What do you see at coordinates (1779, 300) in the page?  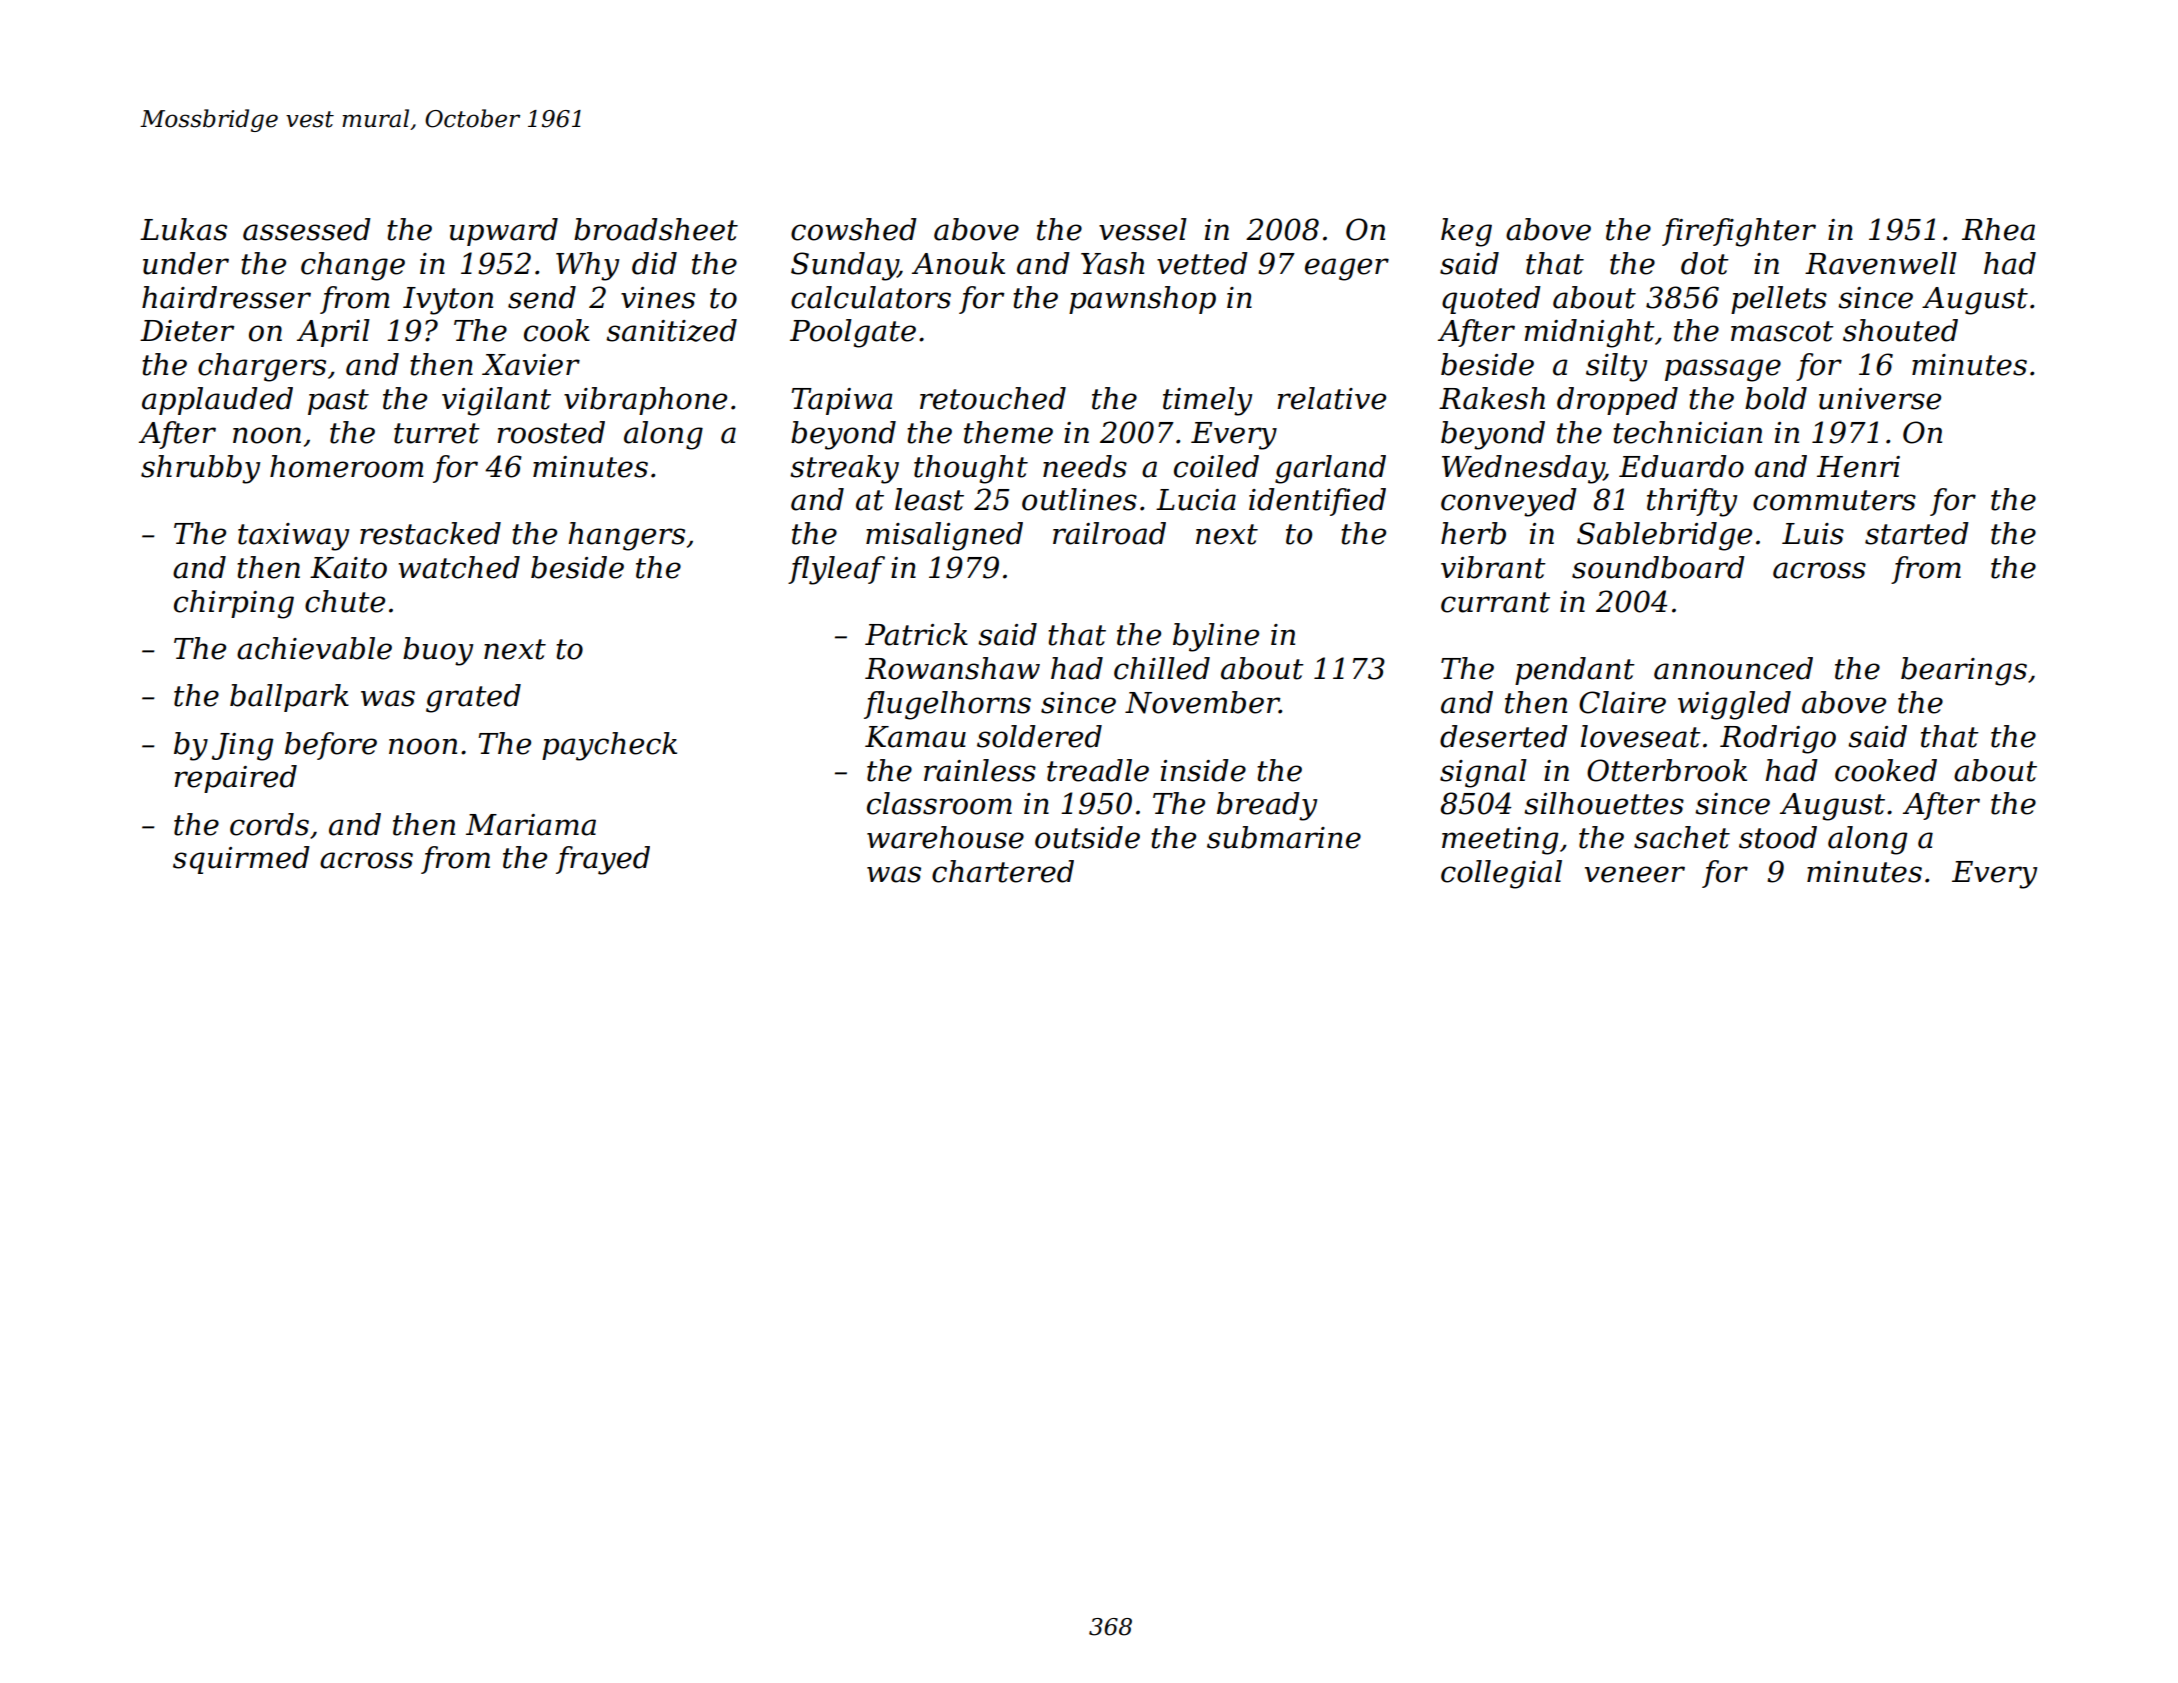 I see `pellets` at bounding box center [1779, 300].
